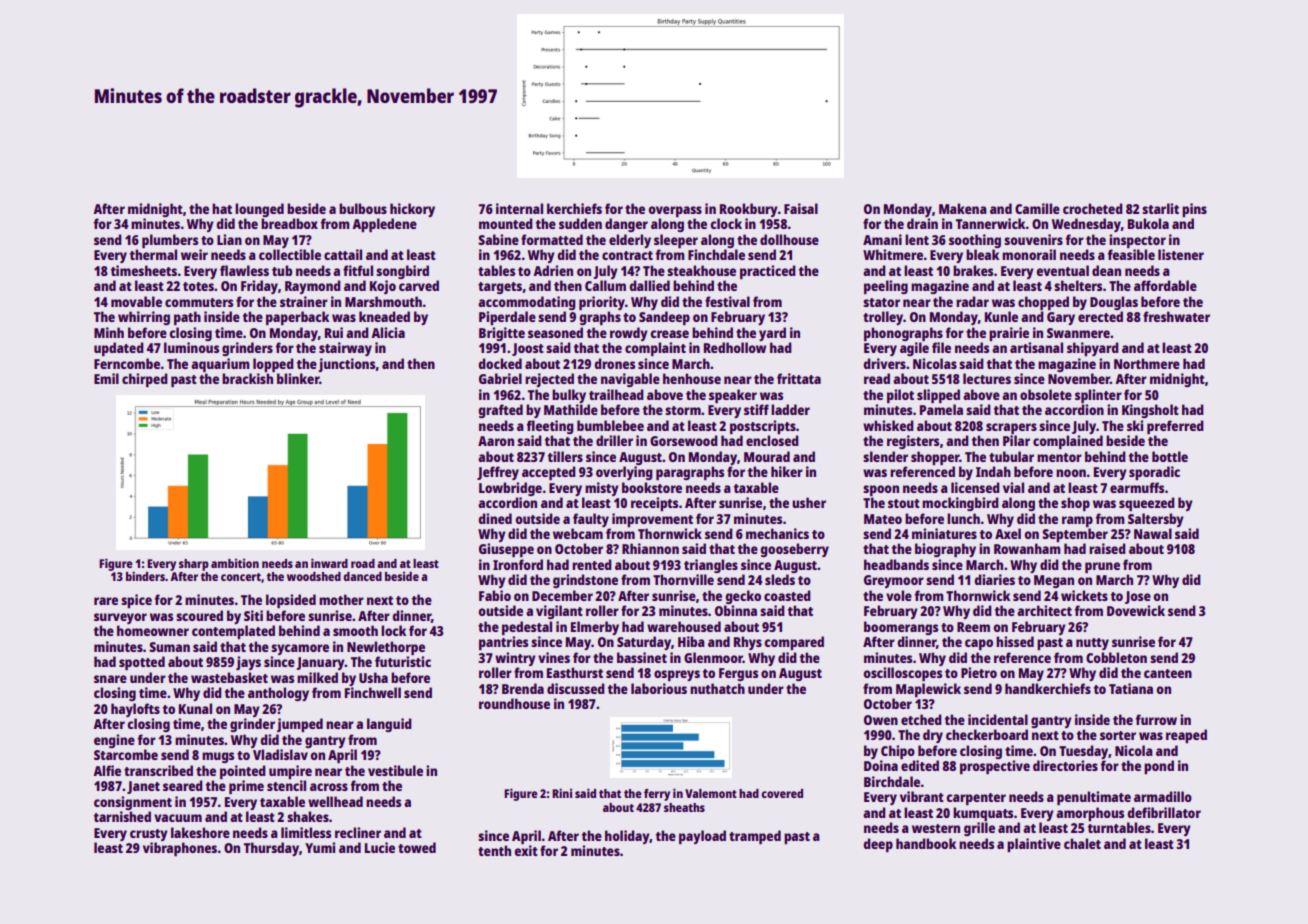 The height and width of the screenshot is (924, 1308). What do you see at coordinates (153, 630) in the screenshot?
I see `homeowner` at bounding box center [153, 630].
